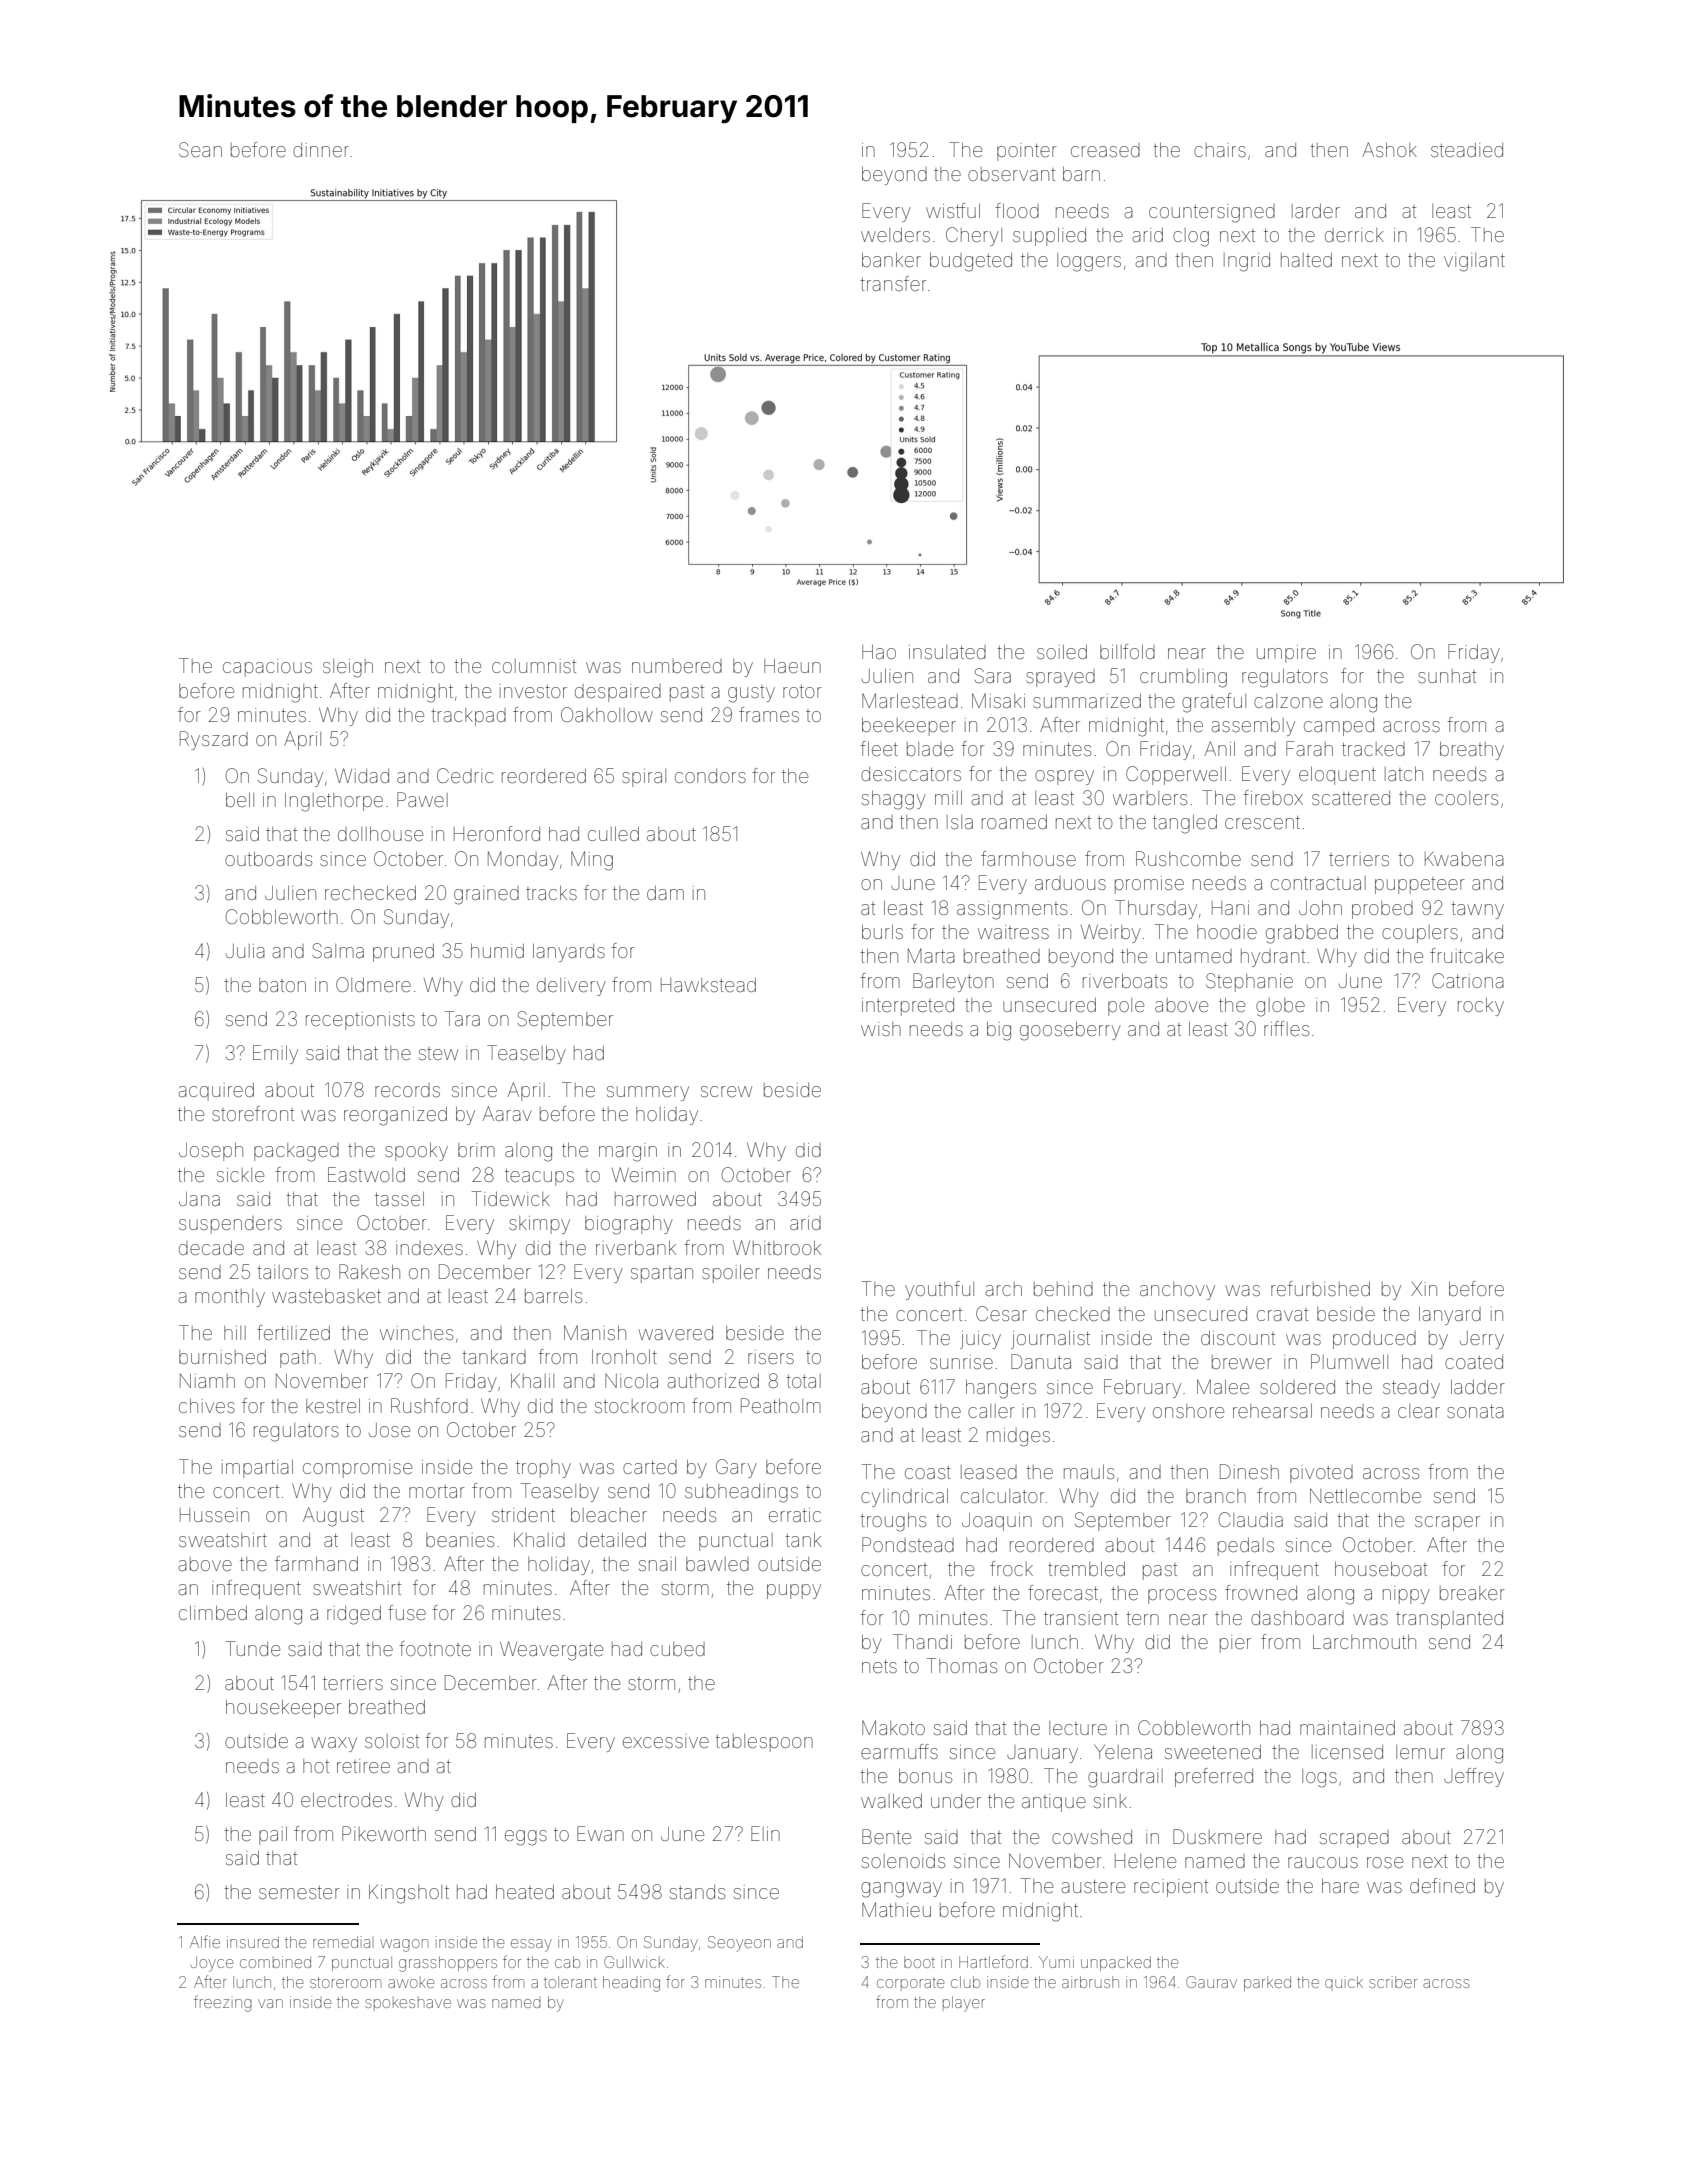  What do you see at coordinates (1286, 654) in the image?
I see `umpire` at bounding box center [1286, 654].
